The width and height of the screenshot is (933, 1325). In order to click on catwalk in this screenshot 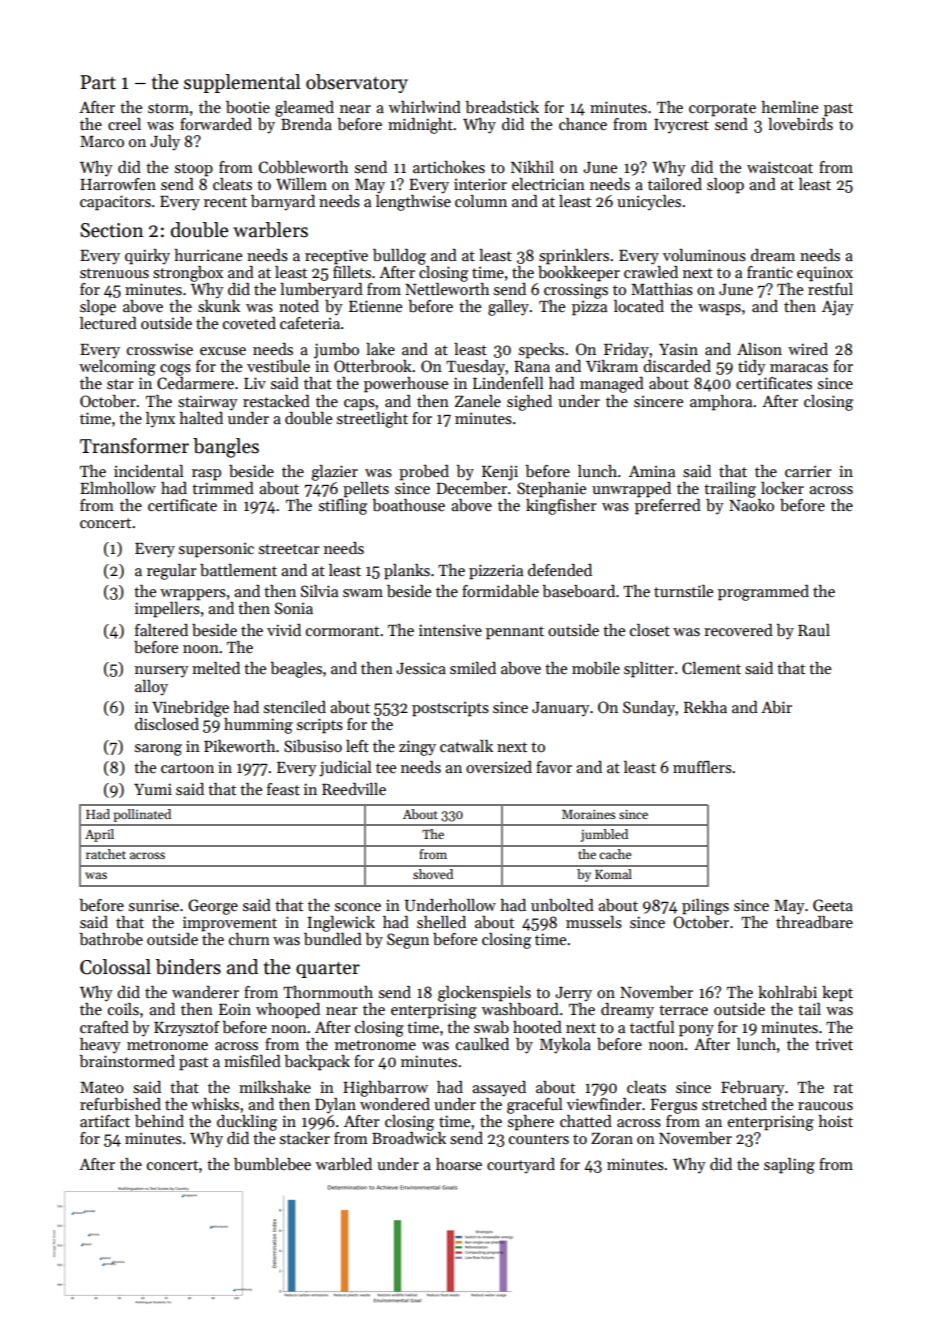, I will do `click(466, 746)`.
